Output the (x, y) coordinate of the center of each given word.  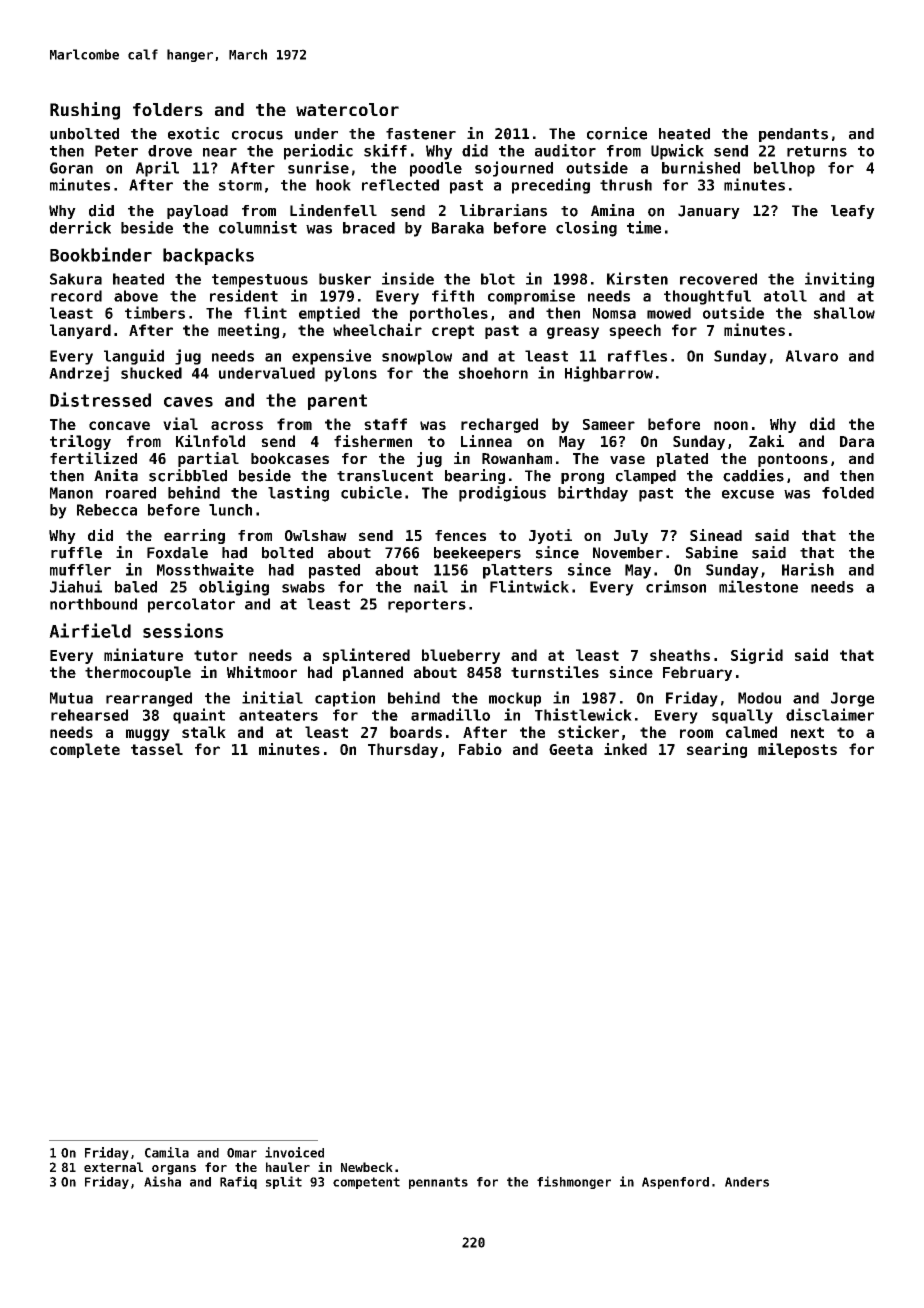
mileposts (797, 750)
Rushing (85, 111)
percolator (191, 605)
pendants (793, 135)
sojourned (514, 169)
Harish (808, 569)
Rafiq (238, 1182)
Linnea (486, 441)
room (696, 733)
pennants (438, 1183)
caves (188, 402)
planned (373, 673)
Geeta (571, 749)
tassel (157, 749)
